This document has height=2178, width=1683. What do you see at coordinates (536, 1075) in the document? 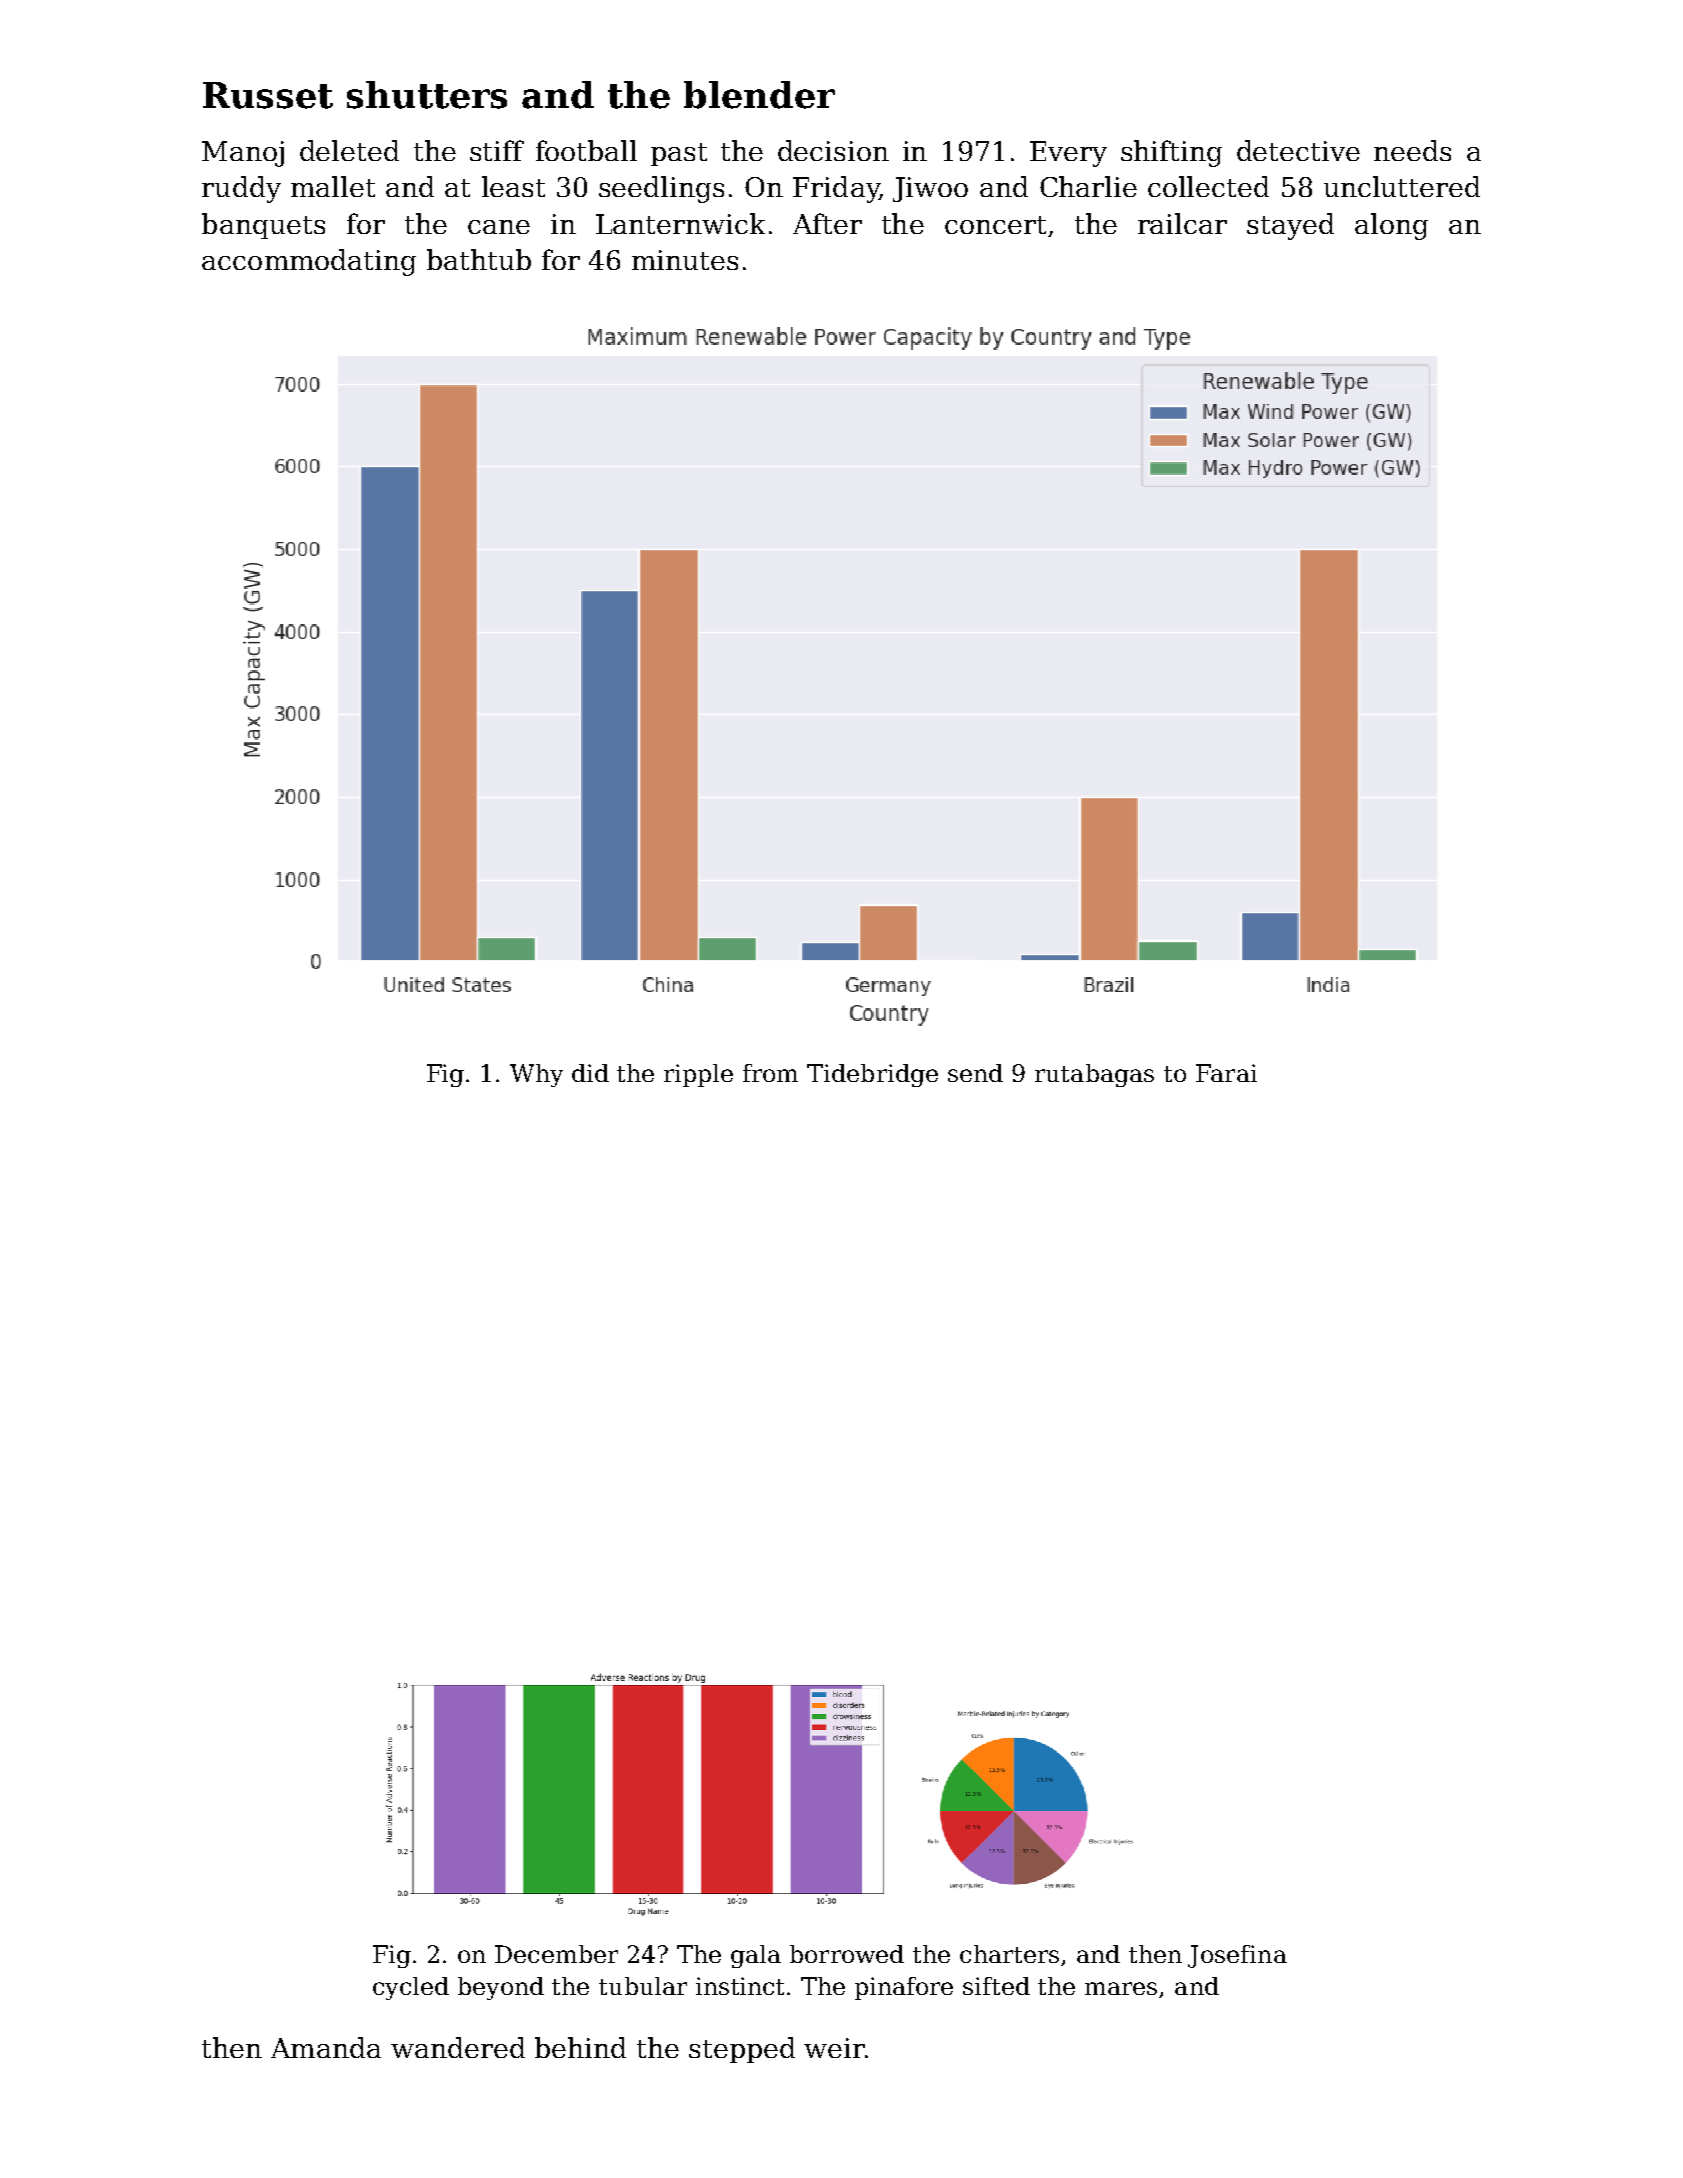
I see `Why` at bounding box center [536, 1075].
